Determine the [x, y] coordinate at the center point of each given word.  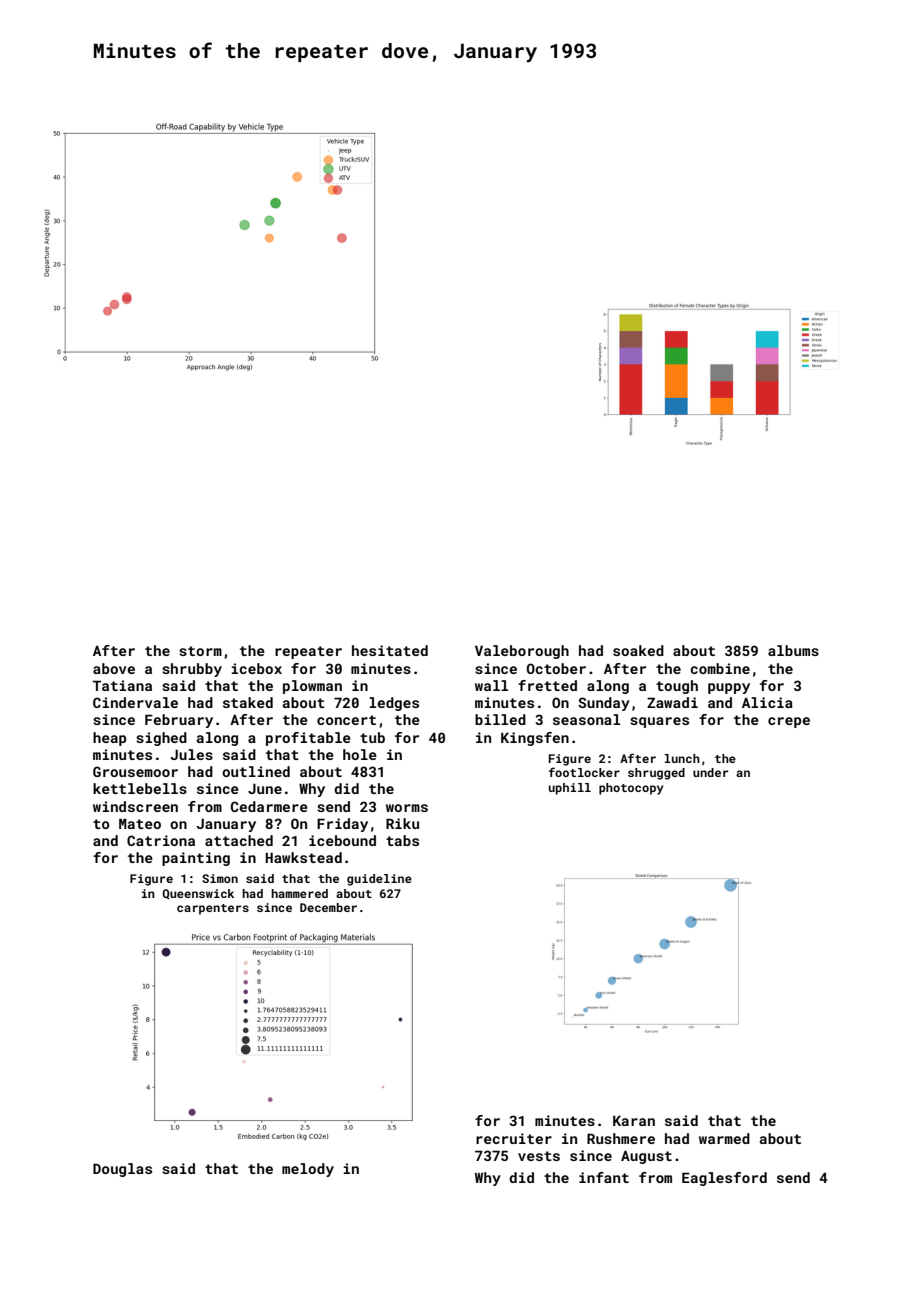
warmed [724, 1138]
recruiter [514, 1138]
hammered [299, 893]
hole [360, 754]
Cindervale [135, 702]
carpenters [213, 909]
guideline [379, 880]
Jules [191, 754]
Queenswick [198, 894]
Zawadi [672, 702]
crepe [789, 722]
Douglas [122, 1170]
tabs [402, 840]
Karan [634, 1121]
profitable [308, 739]
